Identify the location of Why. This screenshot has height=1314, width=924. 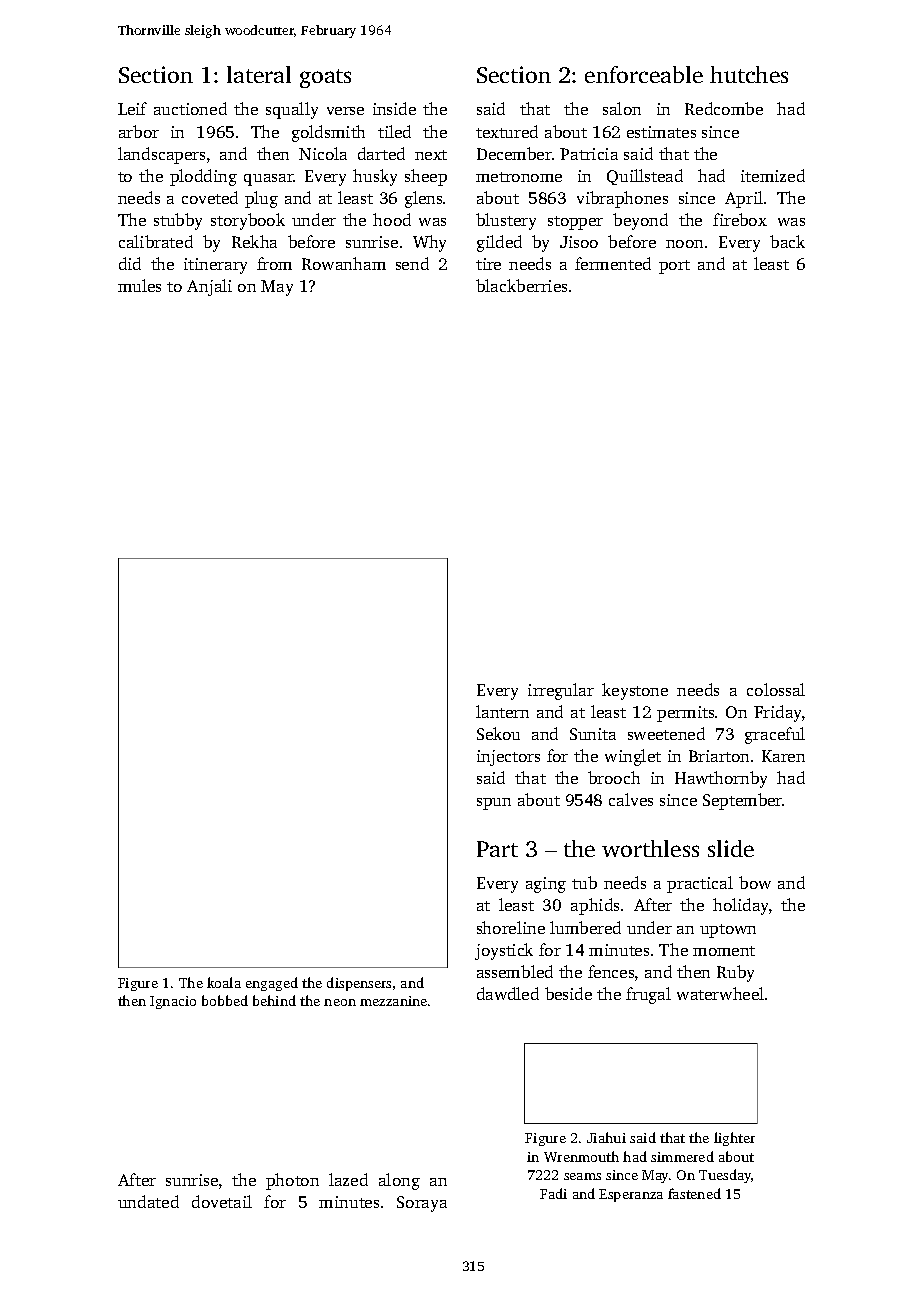
(429, 243).
